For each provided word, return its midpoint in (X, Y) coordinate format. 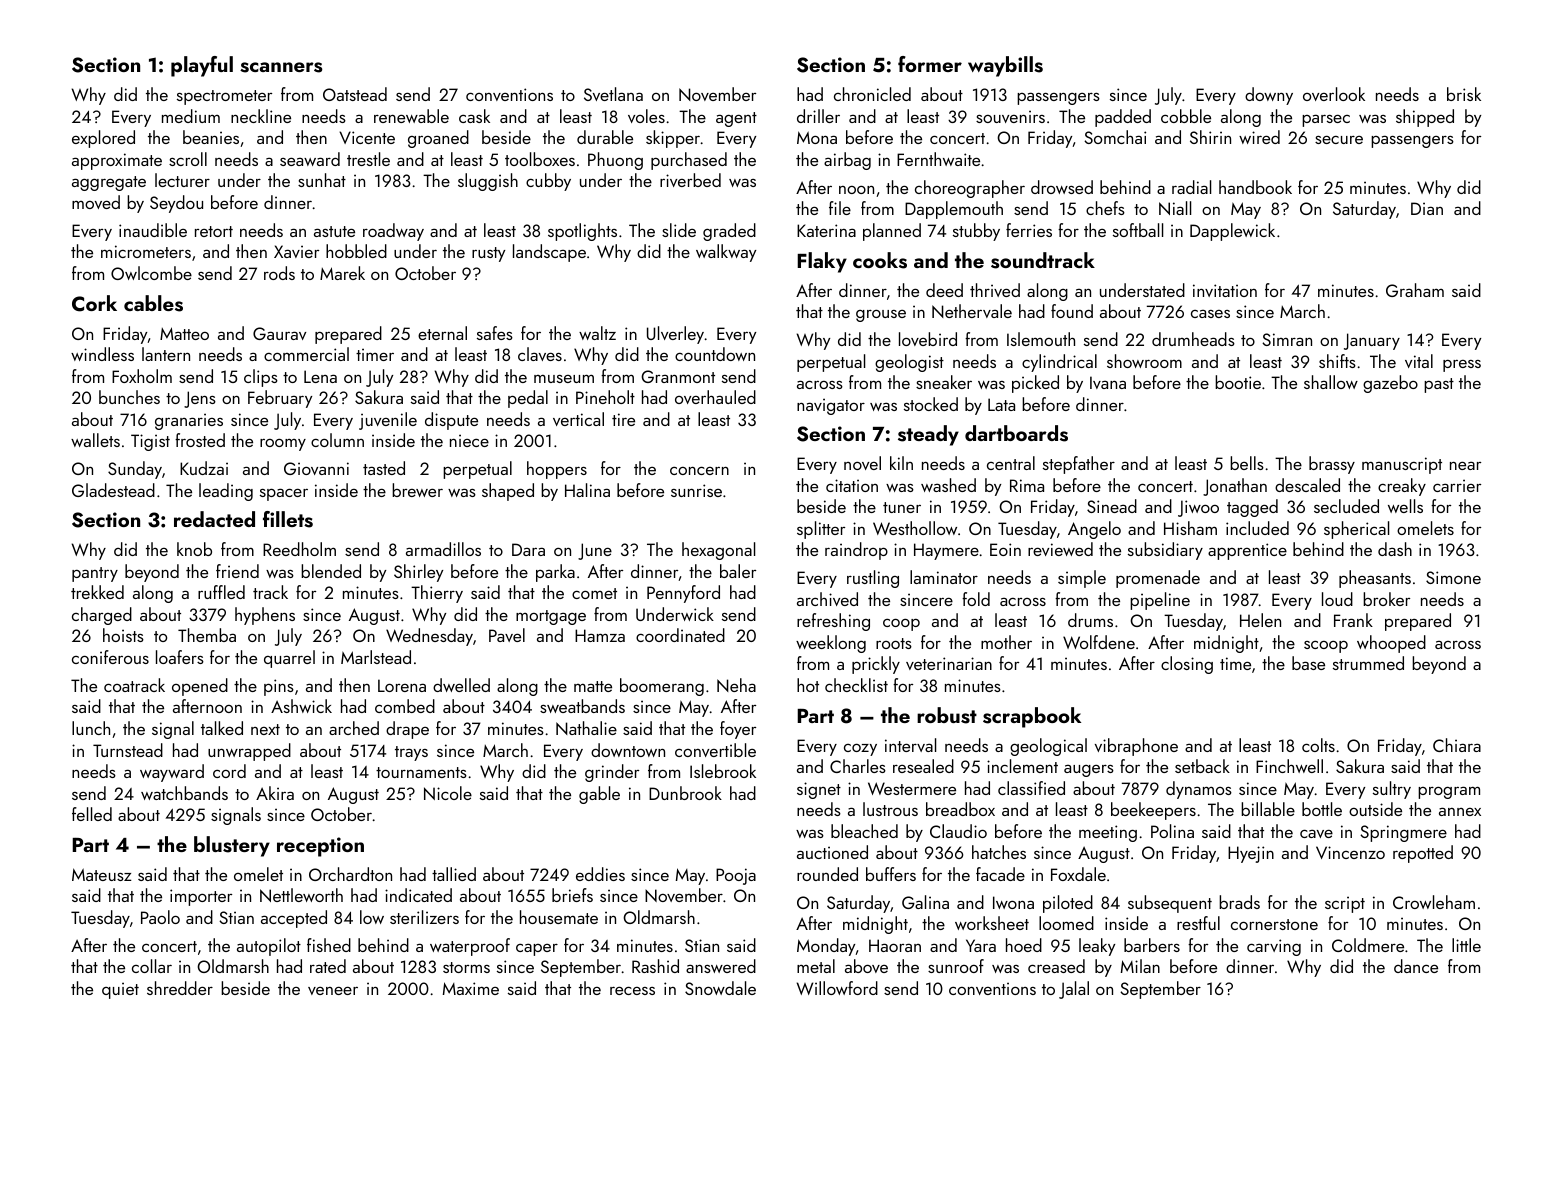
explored (103, 139)
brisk (1464, 94)
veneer (333, 991)
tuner (902, 507)
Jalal (1074, 990)
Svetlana (613, 94)
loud (1337, 599)
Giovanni (316, 468)
